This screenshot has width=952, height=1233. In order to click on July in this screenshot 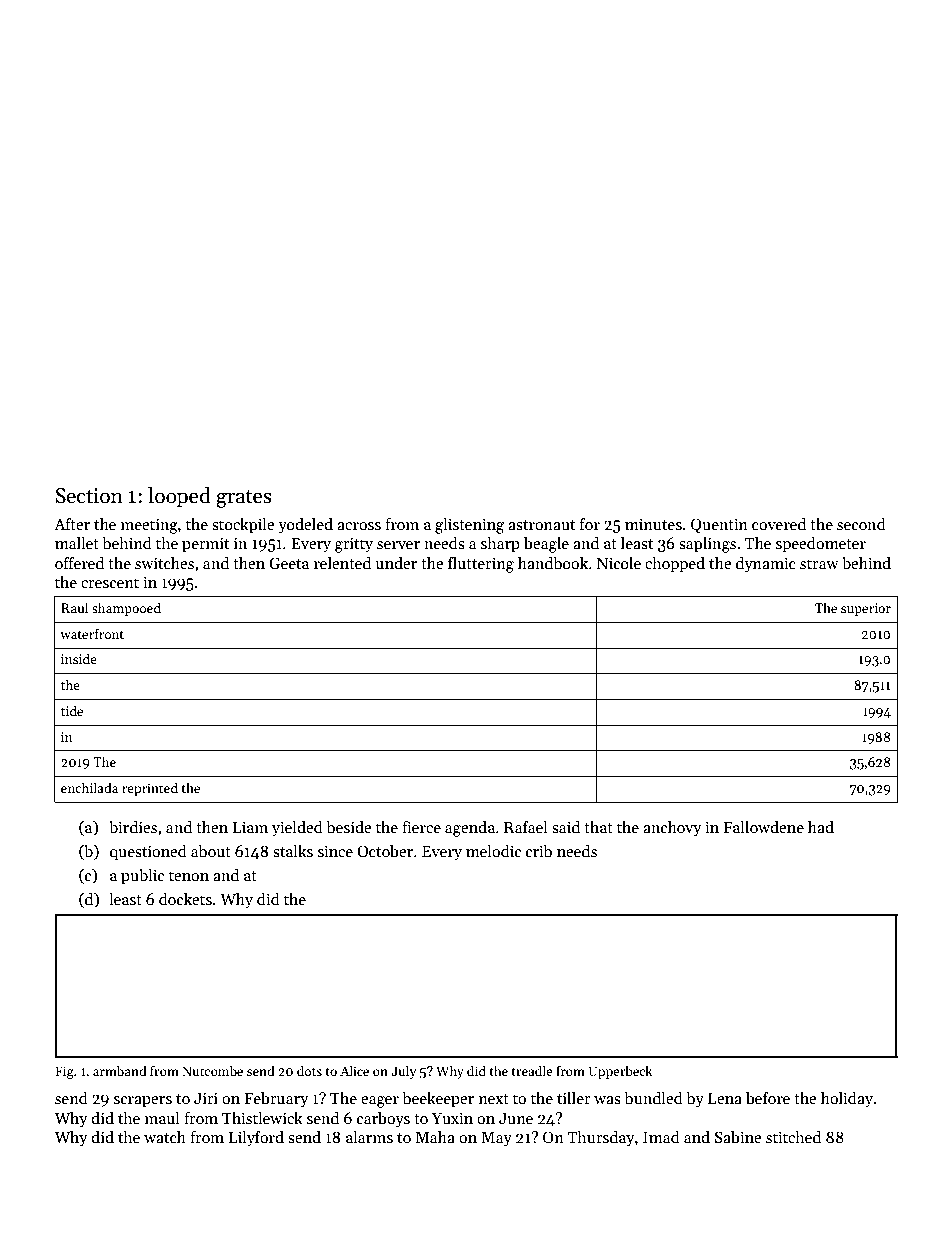, I will do `click(403, 1072)`.
